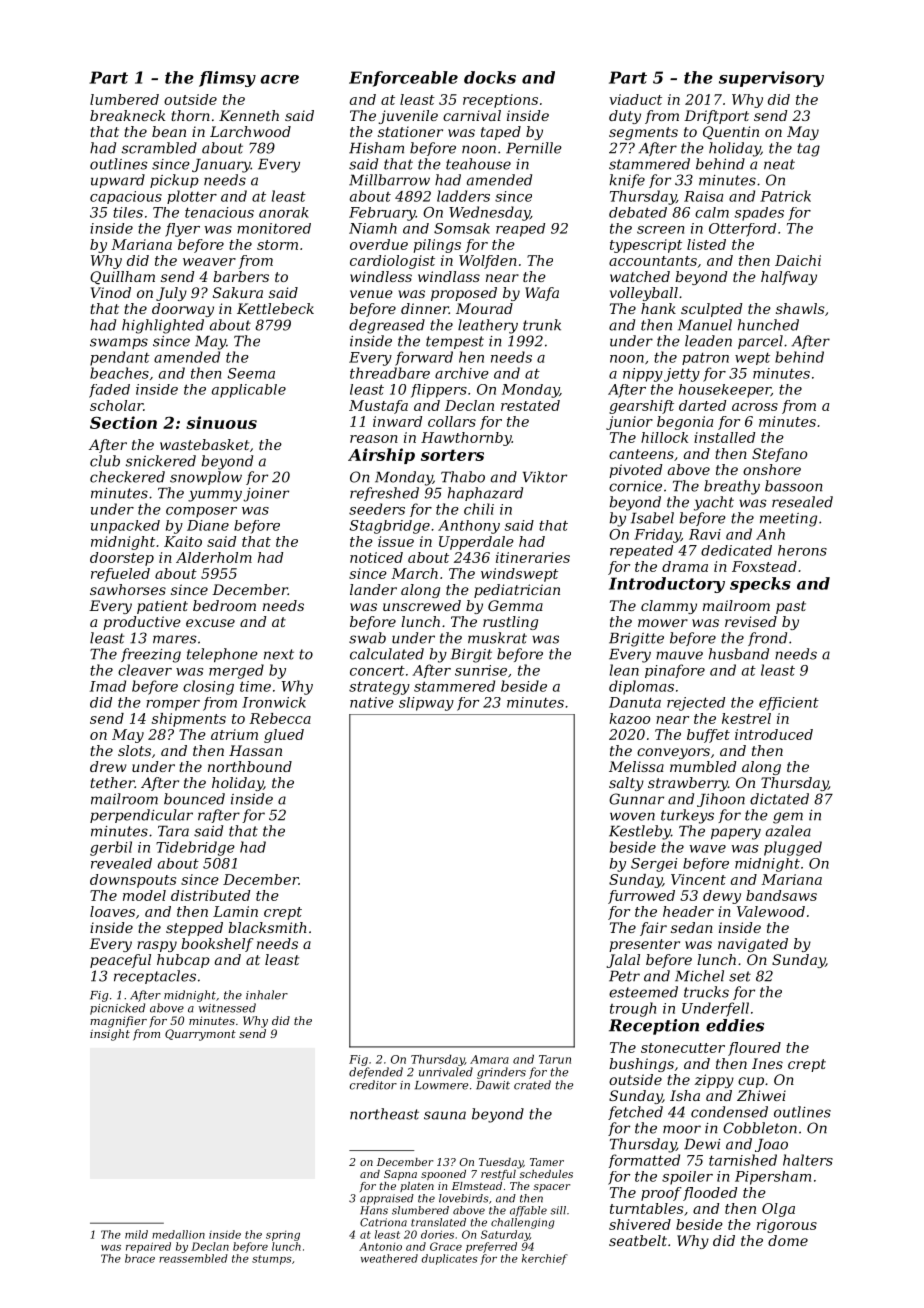 Image resolution: width=924 pixels, height=1308 pixels. I want to click on peaceful, so click(120, 961).
